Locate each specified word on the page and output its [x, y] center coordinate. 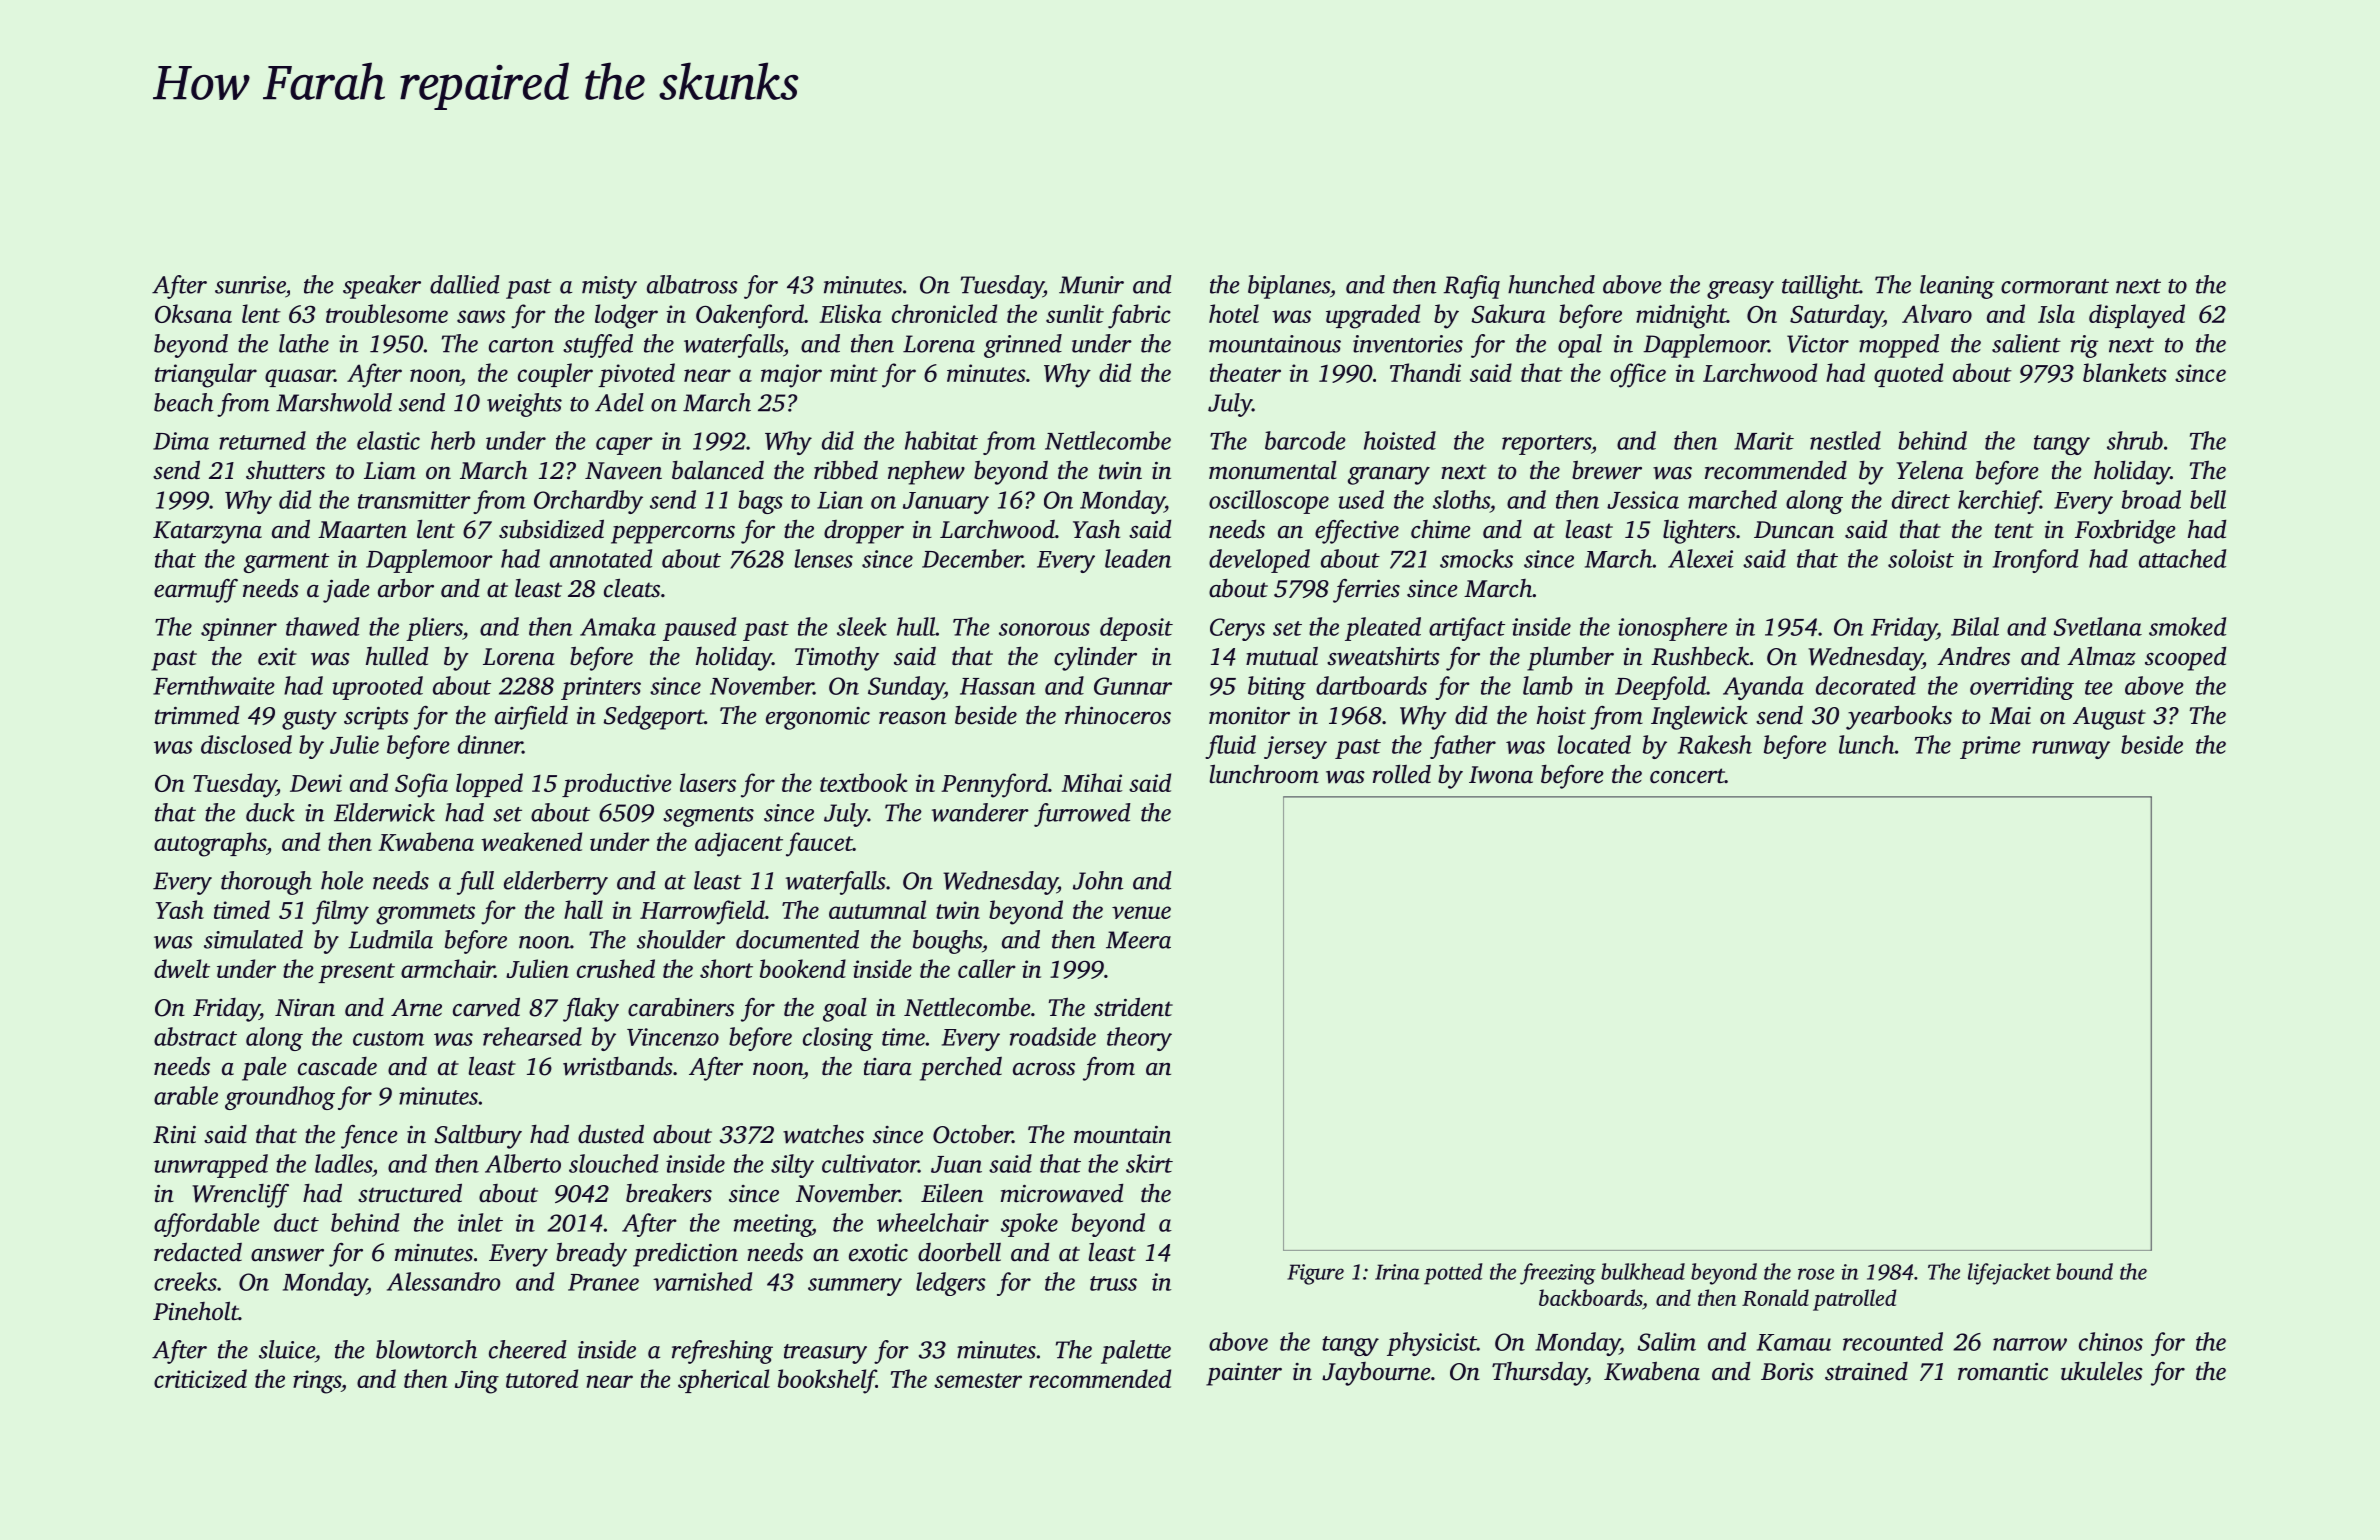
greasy [1740, 290]
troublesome [387, 313]
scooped [2185, 658]
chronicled [944, 313]
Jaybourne [1376, 1374]
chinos [2111, 1341]
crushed [616, 968]
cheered [528, 1349]
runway [2071, 750]
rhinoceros [1118, 715]
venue [1141, 912]
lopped [489, 785]
